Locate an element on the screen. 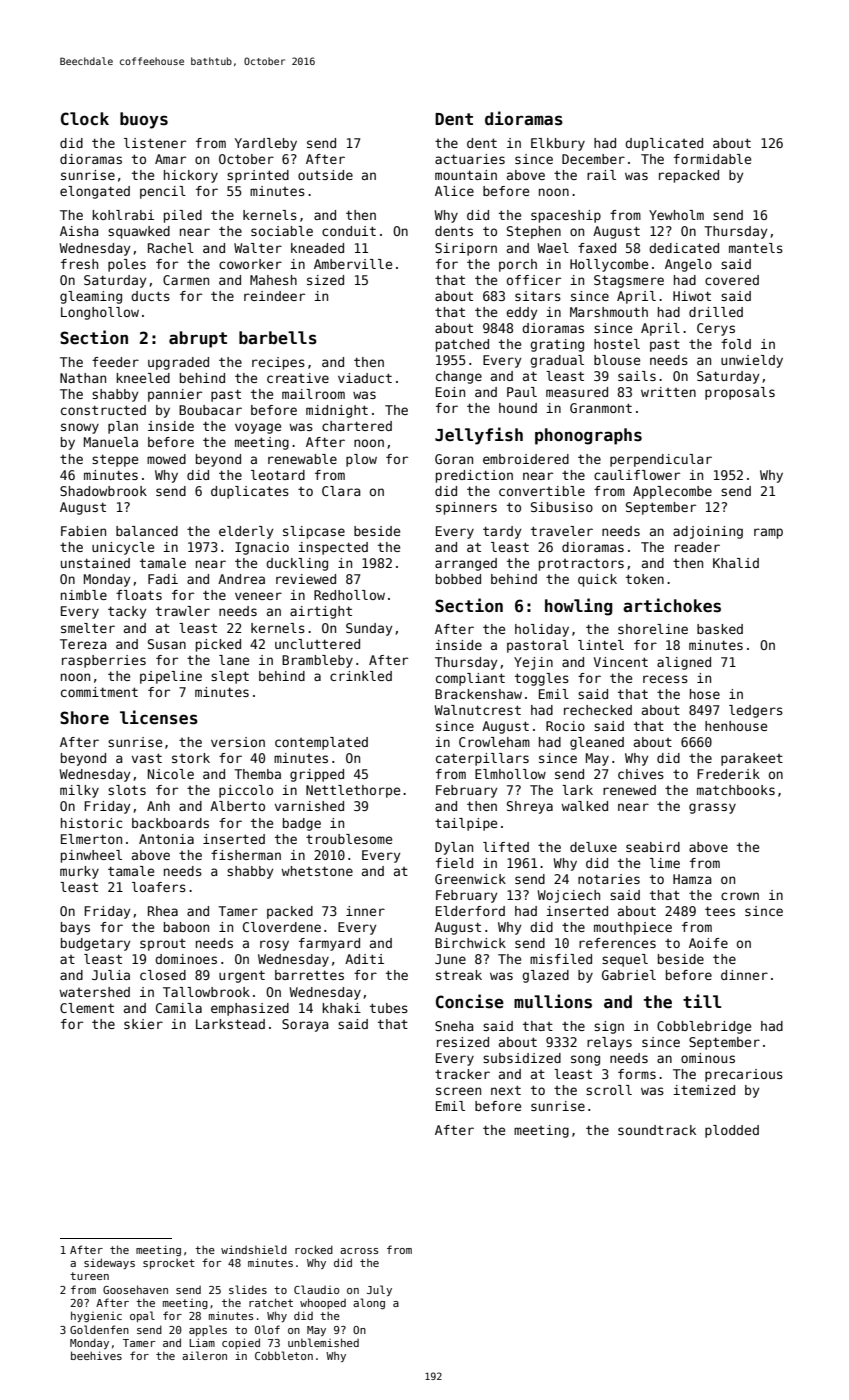 The height and width of the screenshot is (1400, 849). Elkbury is located at coordinates (558, 144).
